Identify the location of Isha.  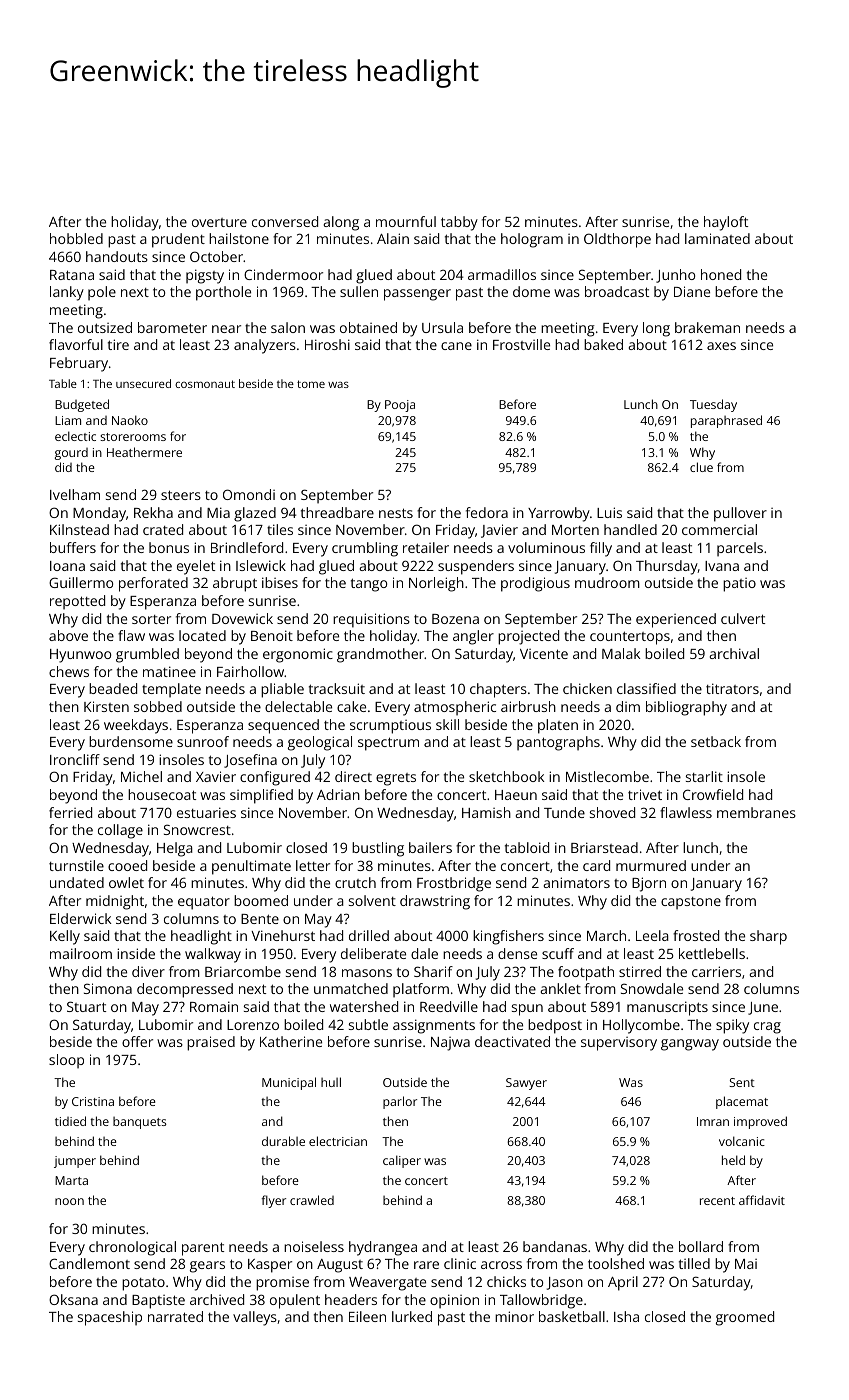
(626, 1316).
